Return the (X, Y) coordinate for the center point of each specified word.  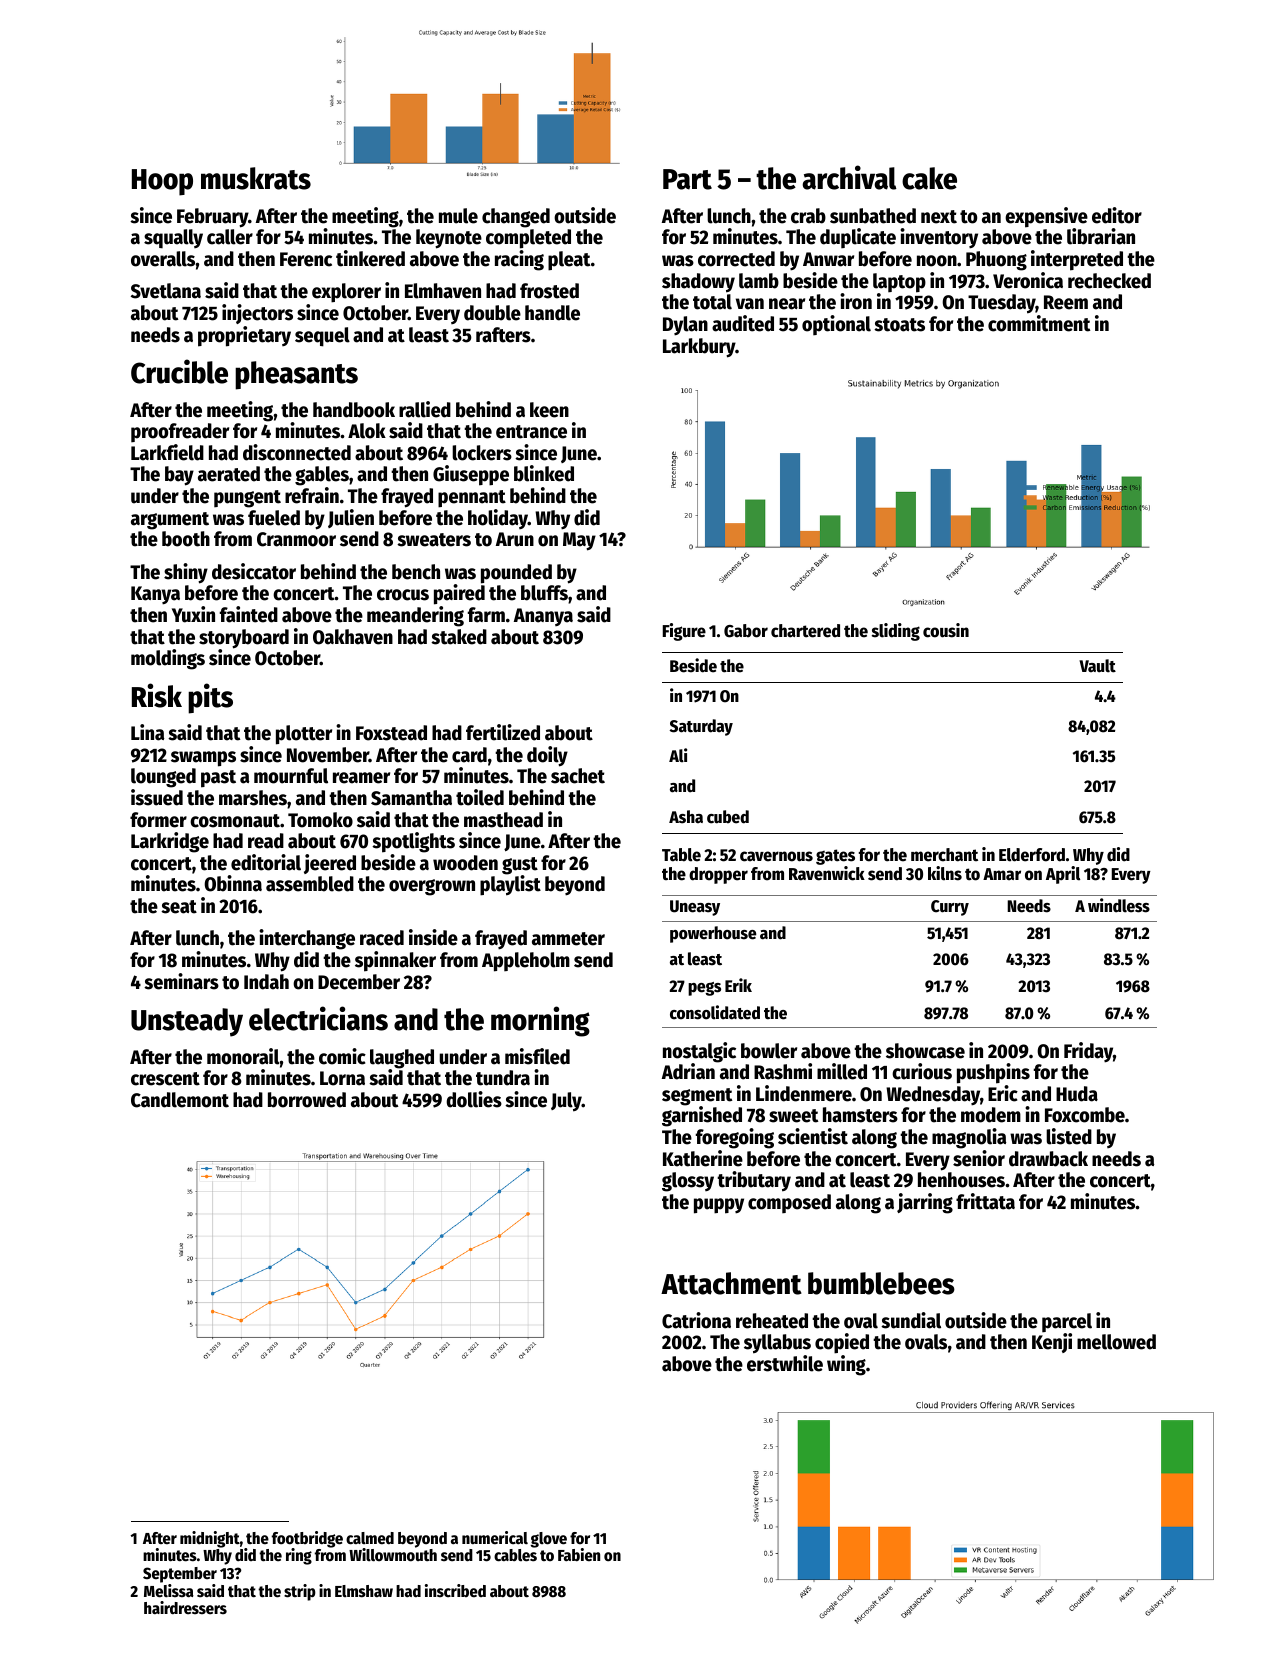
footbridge (307, 1539)
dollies (474, 1099)
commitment (1039, 323)
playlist (510, 885)
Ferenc (306, 259)
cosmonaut (235, 821)
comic (342, 1056)
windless (1119, 905)
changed (516, 218)
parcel (1067, 1322)
